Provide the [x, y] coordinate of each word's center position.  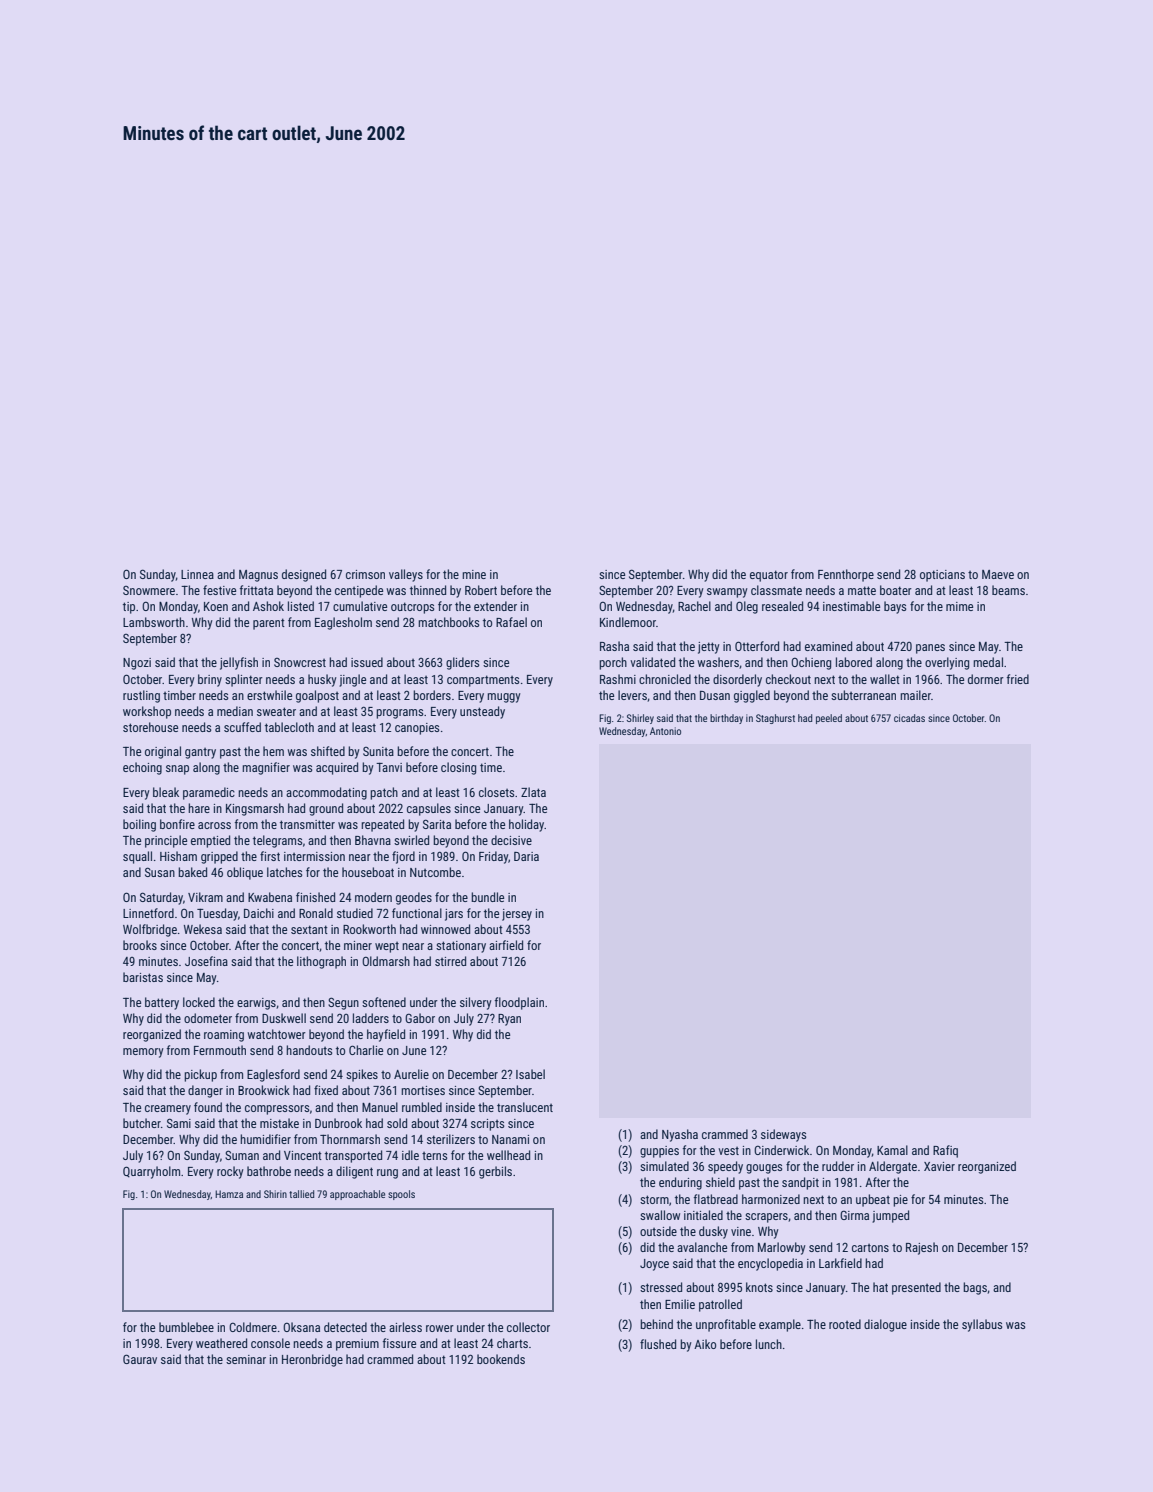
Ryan [509, 1020]
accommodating [326, 793]
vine [741, 1231]
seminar [246, 1359]
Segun [343, 1003]
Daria [526, 856]
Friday [493, 857]
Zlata [533, 792]
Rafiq [945, 1151]
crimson [365, 574]
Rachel [694, 606]
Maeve [998, 574]
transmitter [307, 824]
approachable [357, 1195]
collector [528, 1327]
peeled [829, 719]
